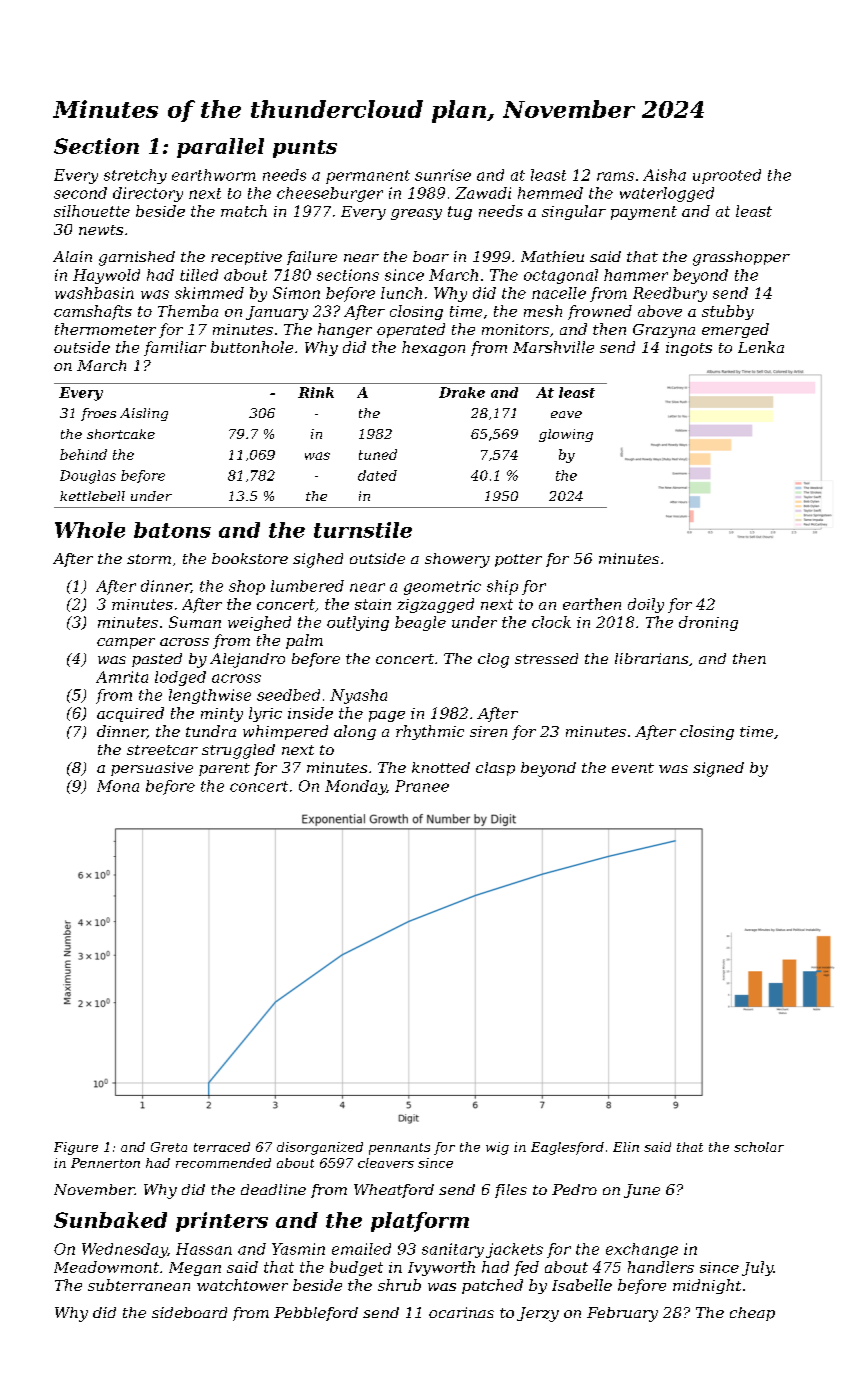 The height and width of the screenshot is (1400, 849). I want to click on ocarinas, so click(461, 1312).
